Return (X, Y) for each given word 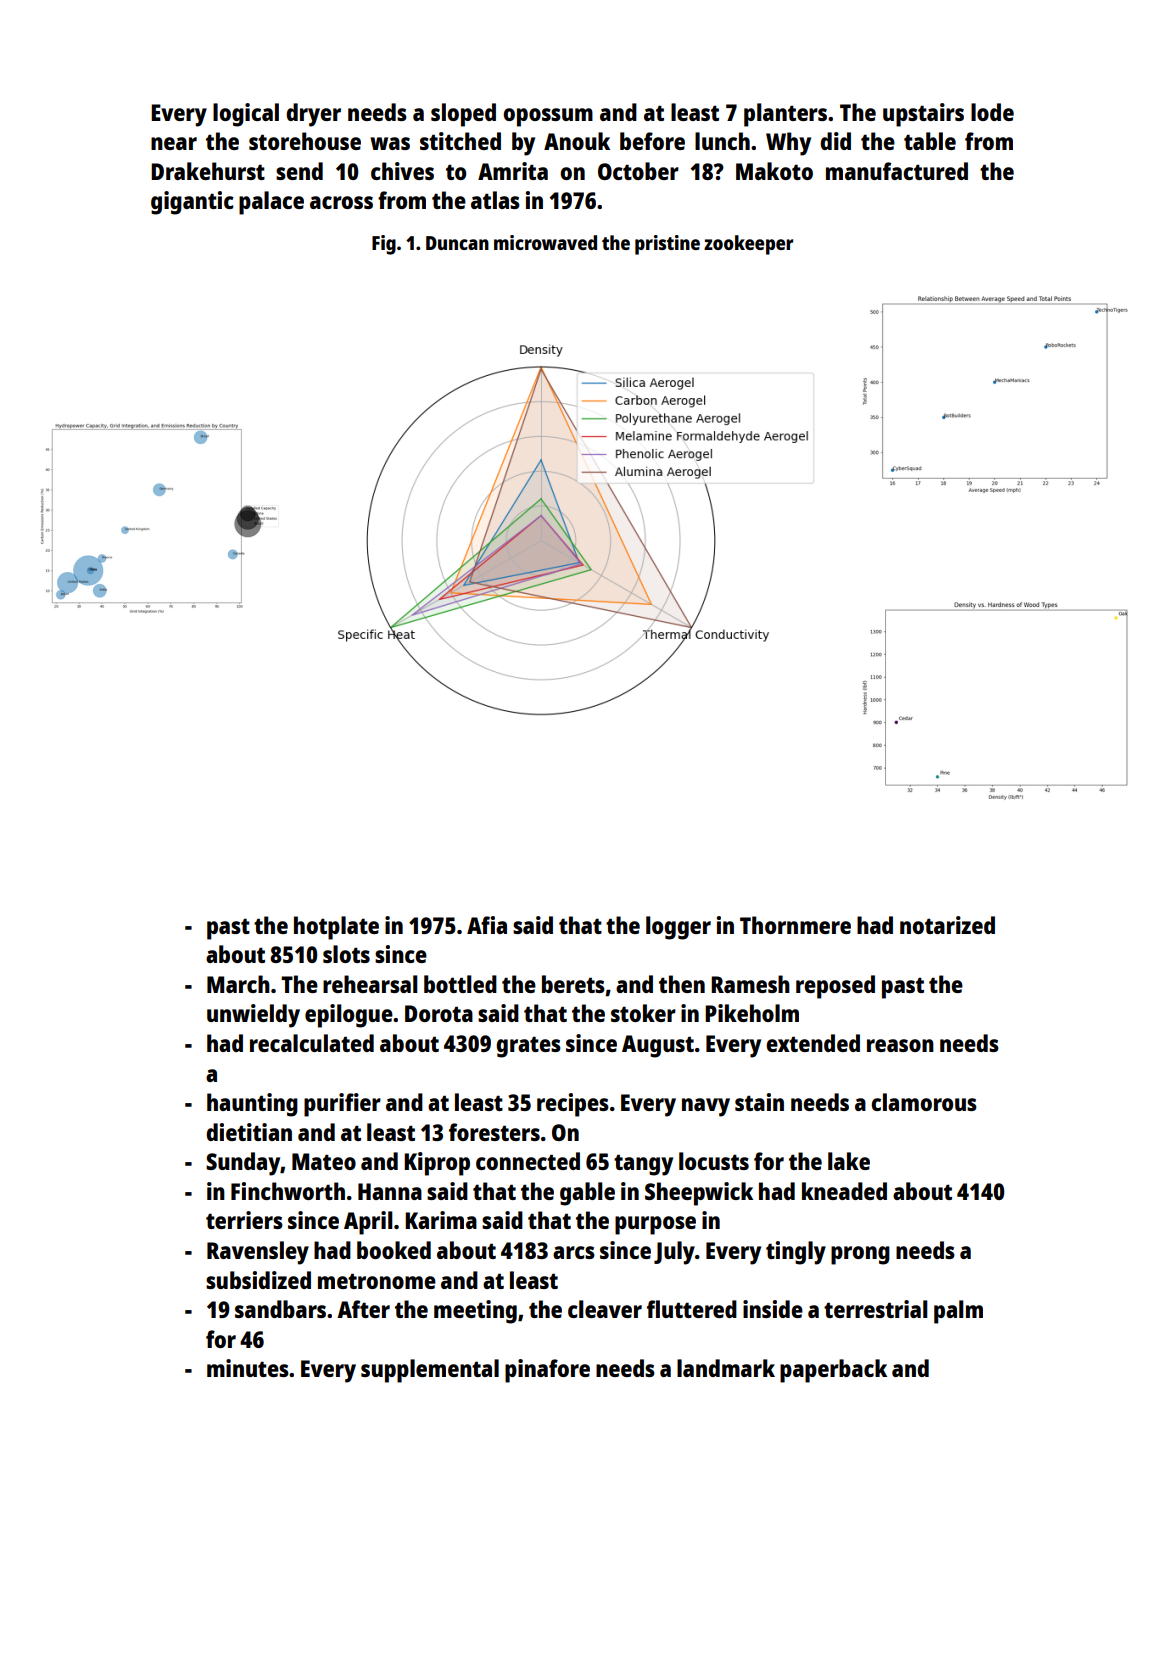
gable (587, 1194)
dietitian (249, 1132)
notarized (947, 925)
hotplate (336, 928)
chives (402, 171)
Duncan (457, 243)
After (363, 1309)
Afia (487, 925)
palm (958, 1312)
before (652, 141)
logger (678, 928)
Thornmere (795, 925)
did (835, 141)
